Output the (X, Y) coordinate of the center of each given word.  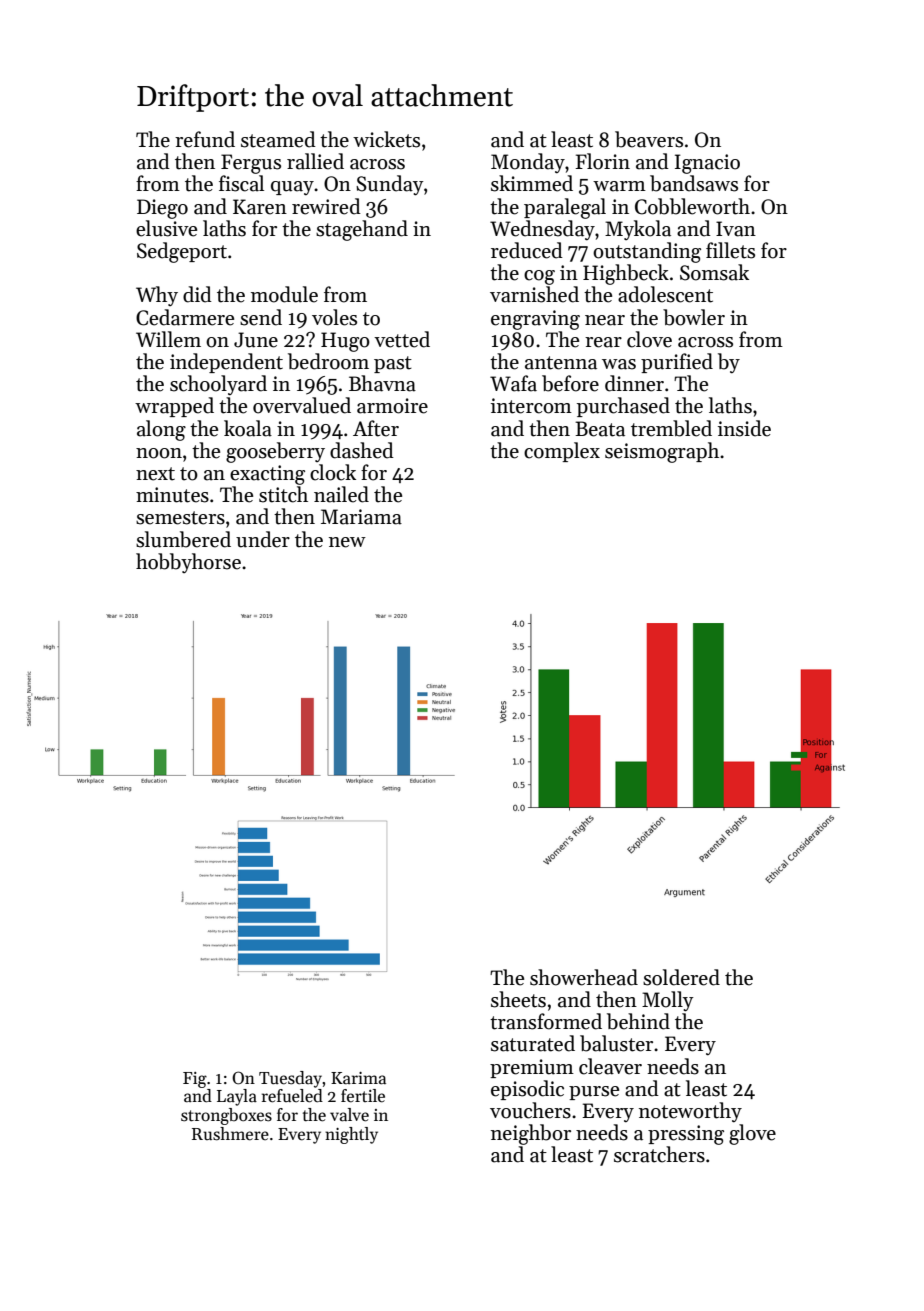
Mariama (361, 517)
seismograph (662, 452)
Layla (237, 1097)
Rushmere (230, 1134)
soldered (681, 977)
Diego (162, 209)
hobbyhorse (188, 563)
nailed (341, 494)
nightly (351, 1135)
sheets (518, 999)
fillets (730, 250)
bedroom (328, 361)
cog (539, 277)
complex (562, 452)
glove (752, 1134)
